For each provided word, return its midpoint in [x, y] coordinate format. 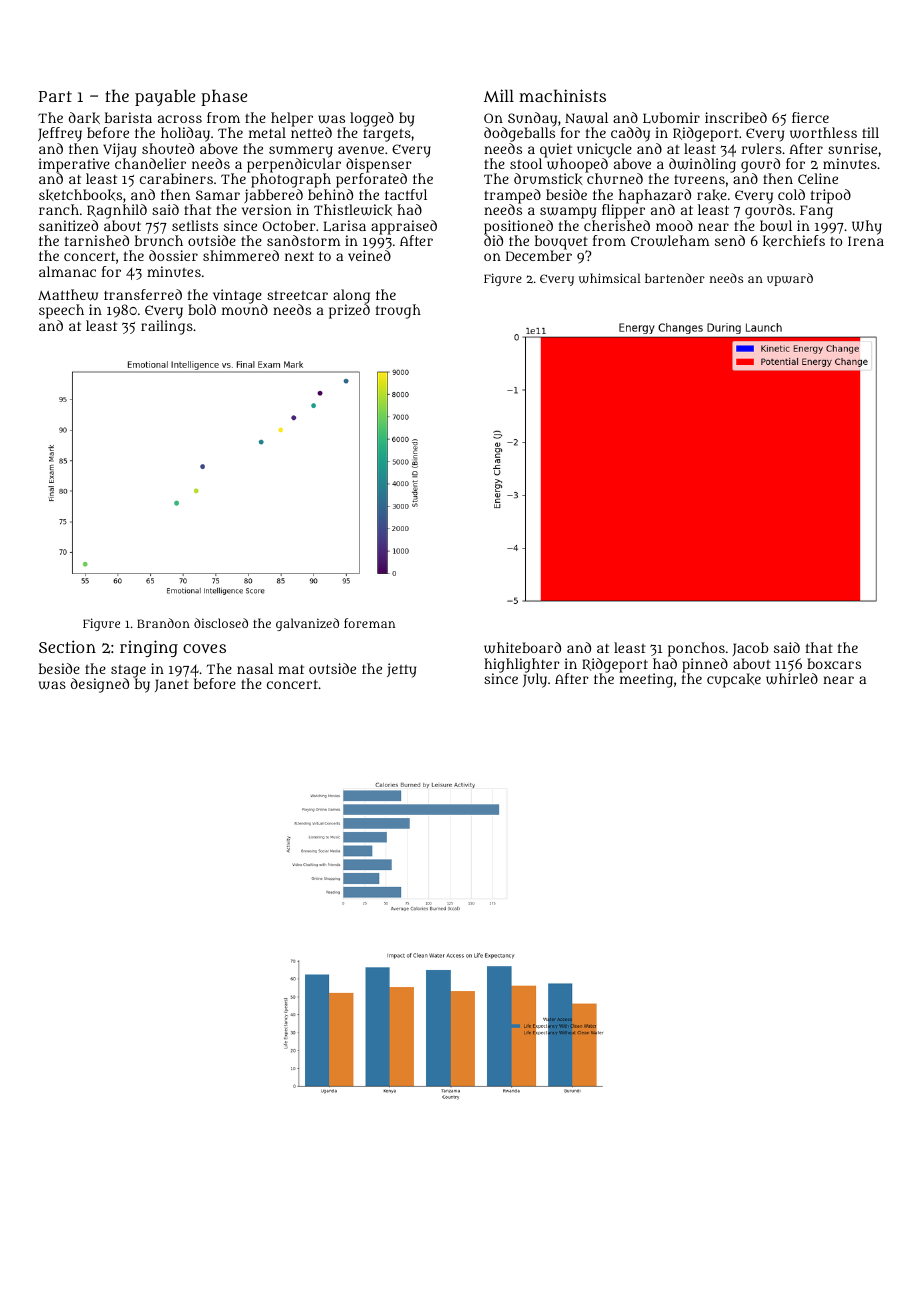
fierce [810, 117]
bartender [675, 278]
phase [224, 97]
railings [167, 327]
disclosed [221, 623]
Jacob [750, 649]
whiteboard [522, 648]
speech [61, 311]
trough [398, 311]
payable [165, 97]
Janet [172, 685]
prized [349, 311]
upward [790, 279]
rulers [762, 148]
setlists [195, 225]
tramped [512, 196]
